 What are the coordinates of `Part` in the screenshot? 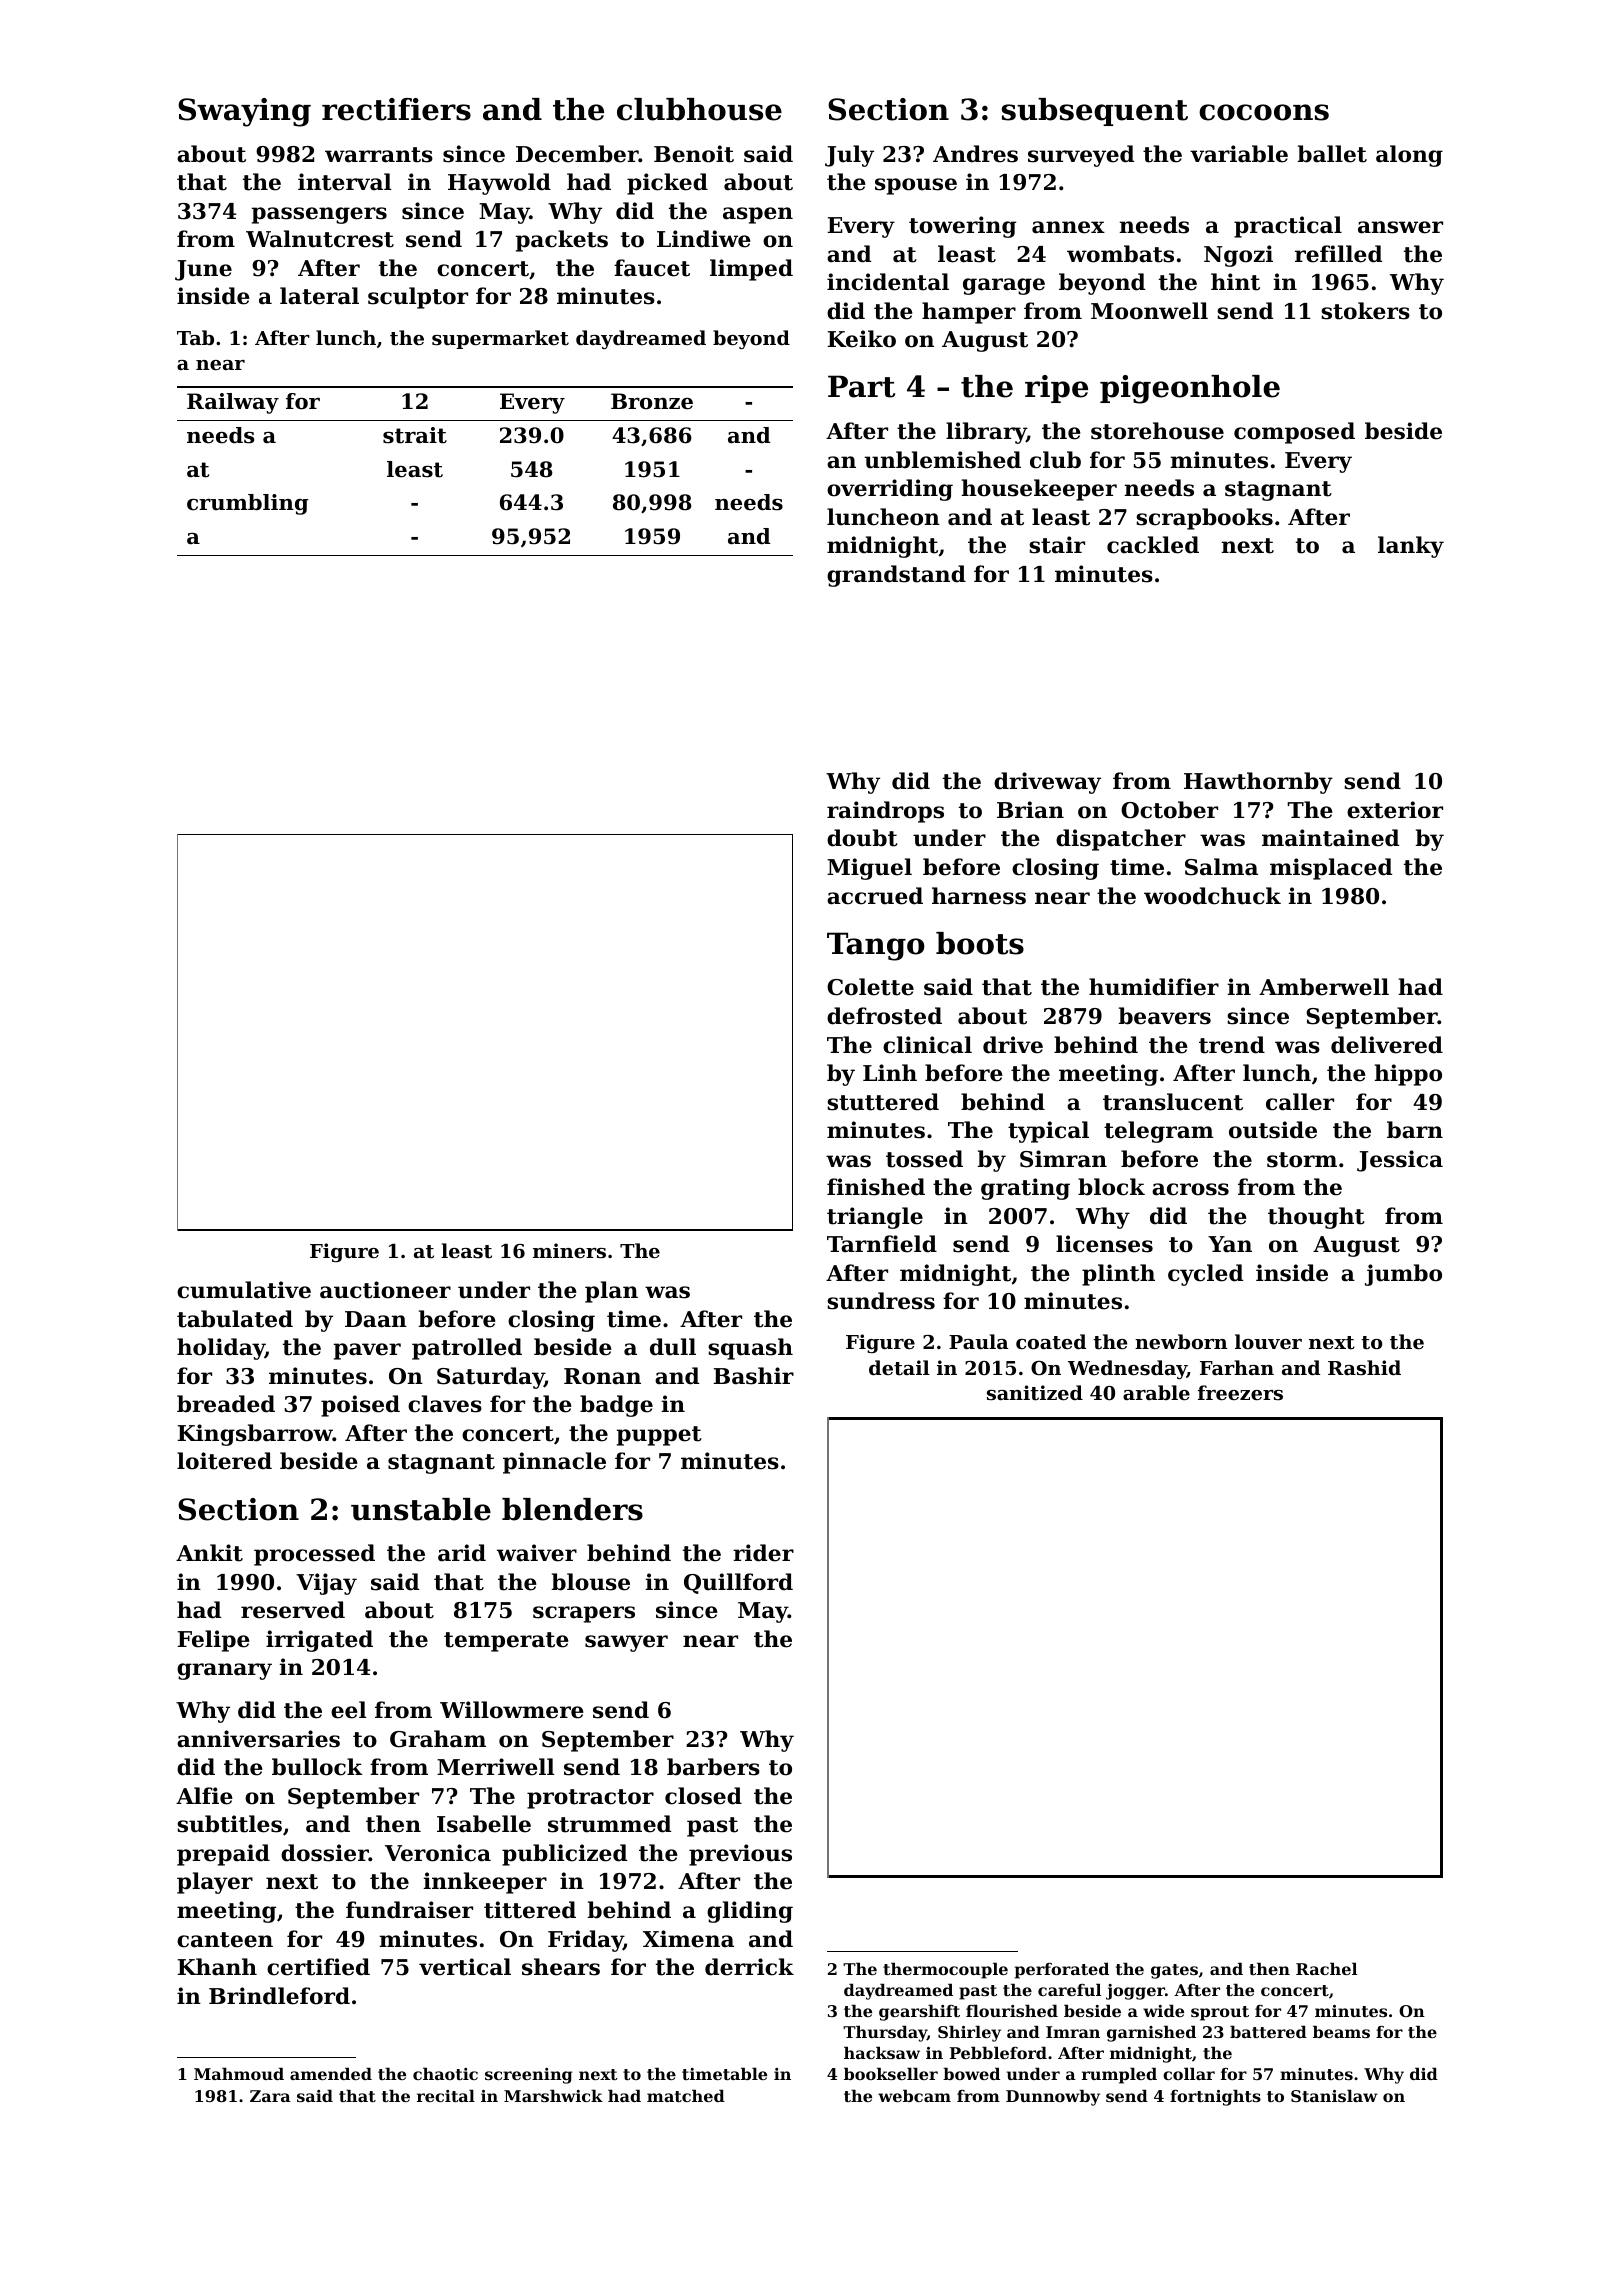 It's located at (861, 386).
